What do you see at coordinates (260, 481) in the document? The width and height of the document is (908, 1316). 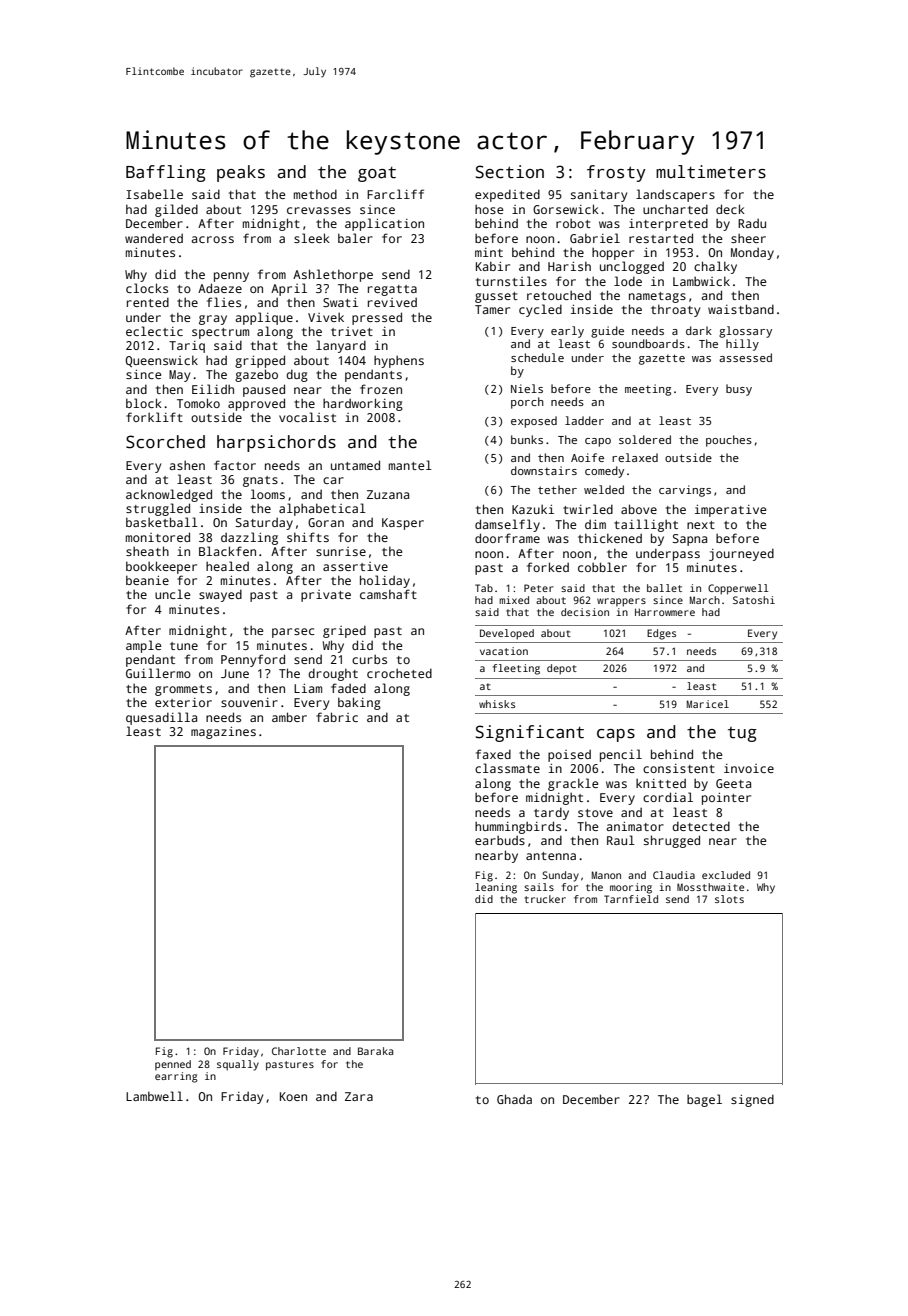 I see `gnats` at bounding box center [260, 481].
